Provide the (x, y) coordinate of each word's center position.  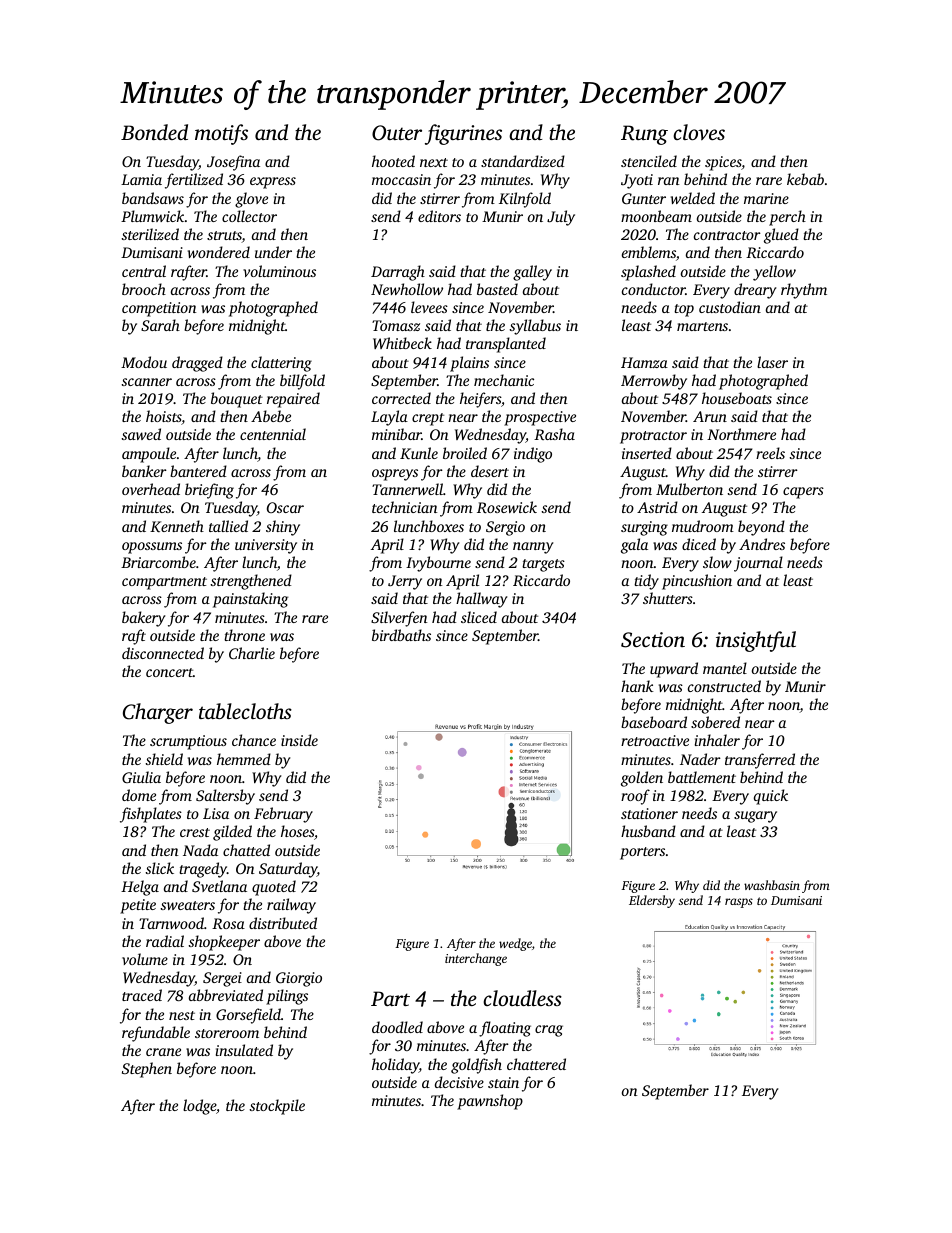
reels (770, 453)
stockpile (277, 1107)
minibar (397, 434)
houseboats (737, 398)
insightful (756, 641)
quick (771, 797)
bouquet (237, 400)
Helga (140, 888)
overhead (151, 489)
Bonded (154, 132)
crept (428, 419)
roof (635, 797)
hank (637, 686)
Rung (644, 135)
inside (299, 740)
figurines (463, 134)
